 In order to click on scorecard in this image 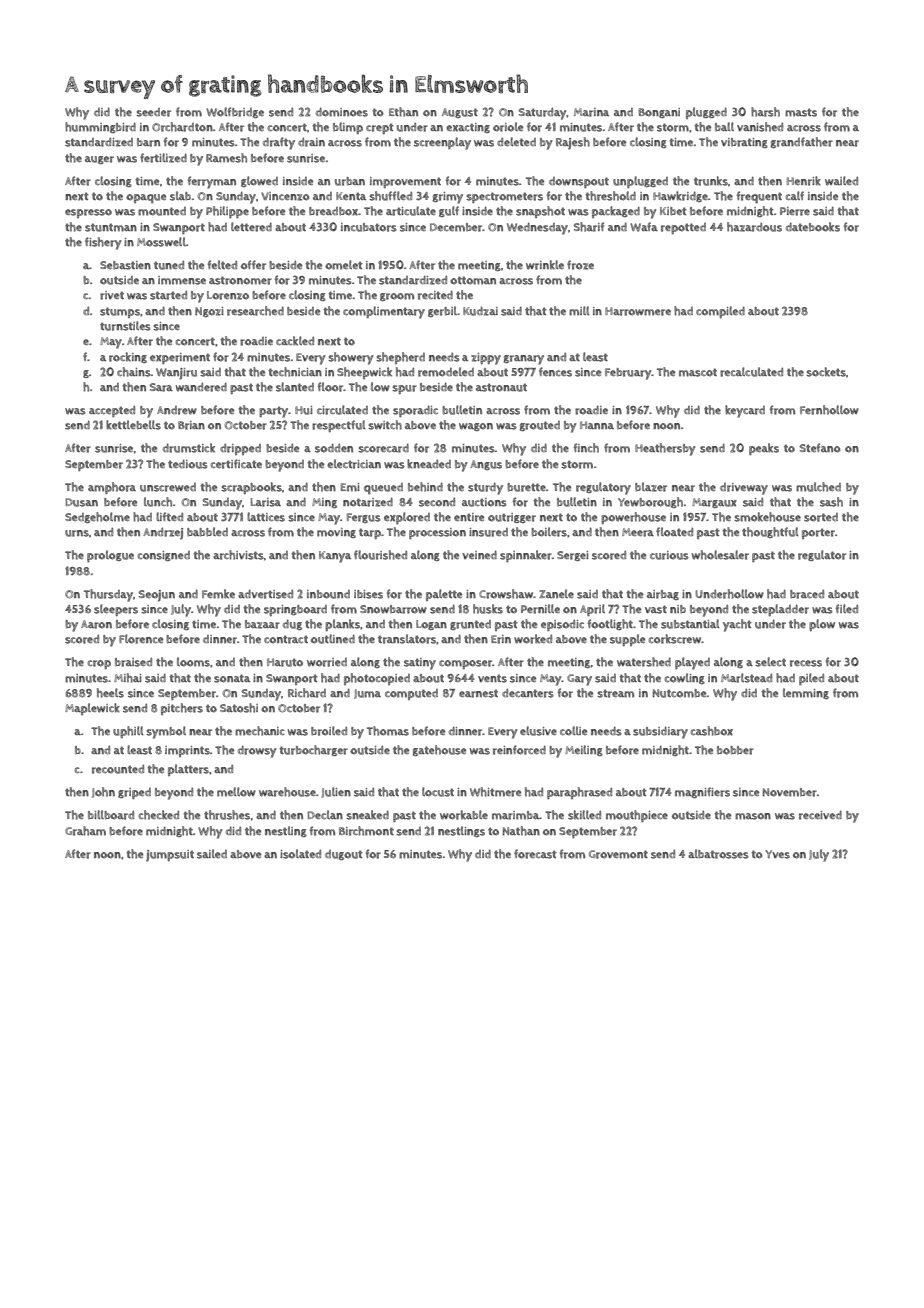, I will do `click(383, 448)`.
